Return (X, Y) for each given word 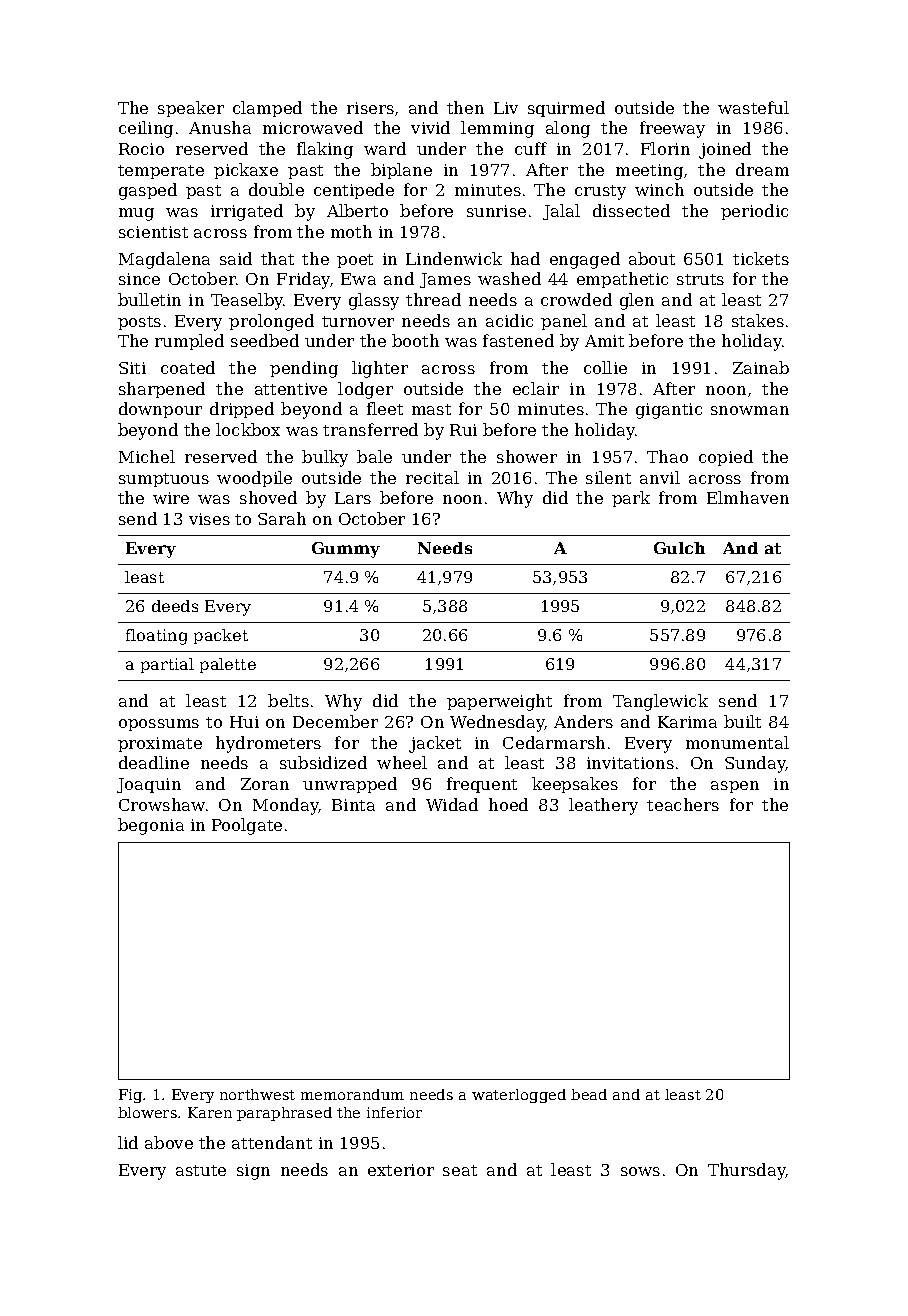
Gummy (346, 550)
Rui (463, 430)
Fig (130, 1096)
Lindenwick (454, 258)
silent (608, 477)
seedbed (265, 340)
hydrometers (268, 744)
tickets (761, 258)
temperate (161, 172)
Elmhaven (748, 497)
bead (589, 1094)
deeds (175, 606)
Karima (687, 722)
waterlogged (519, 1096)
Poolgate (247, 826)
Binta (353, 805)
